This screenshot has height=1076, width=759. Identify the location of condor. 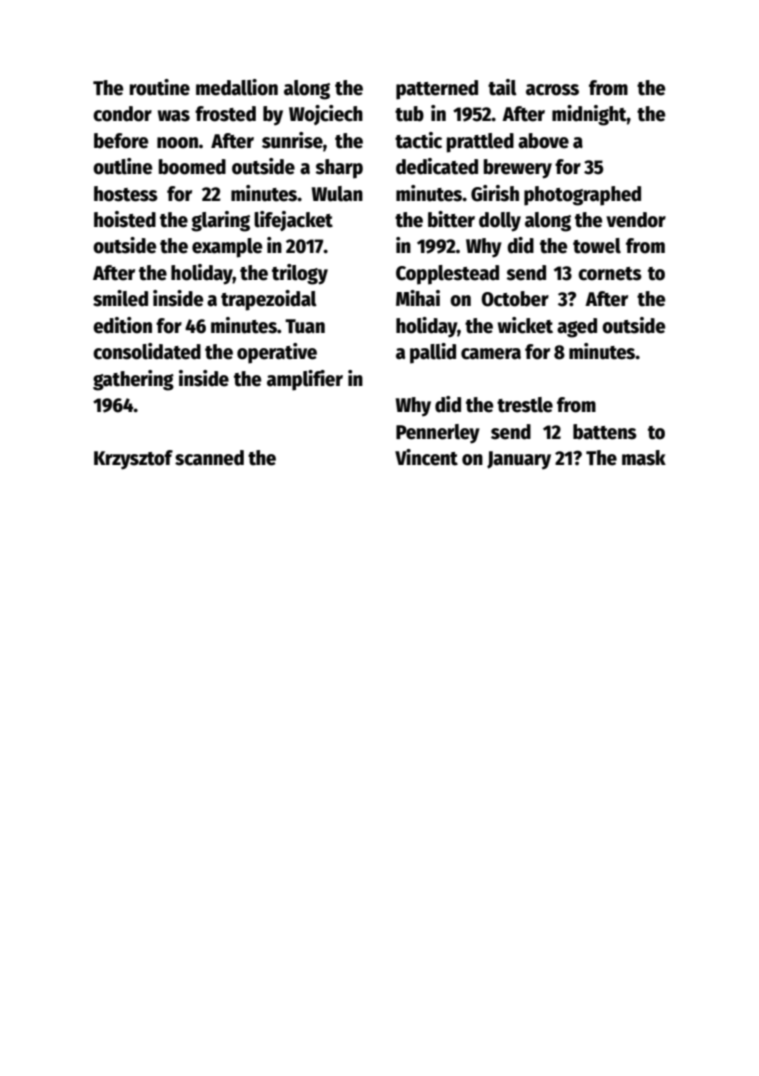
(122, 114).
